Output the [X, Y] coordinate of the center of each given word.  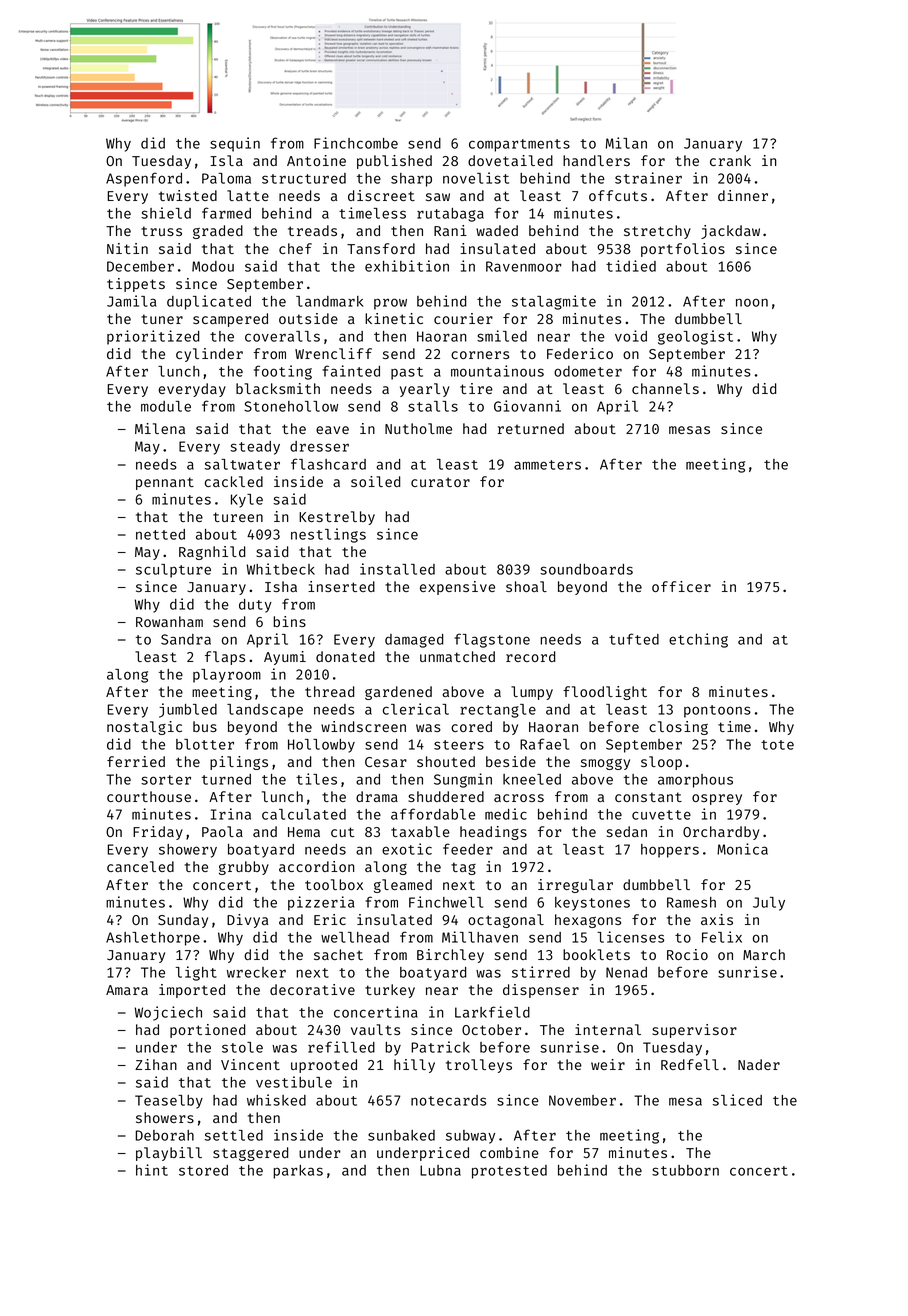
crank [730, 160]
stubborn [685, 1170]
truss [161, 231]
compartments [519, 145]
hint [152, 1170]
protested [509, 1172]
